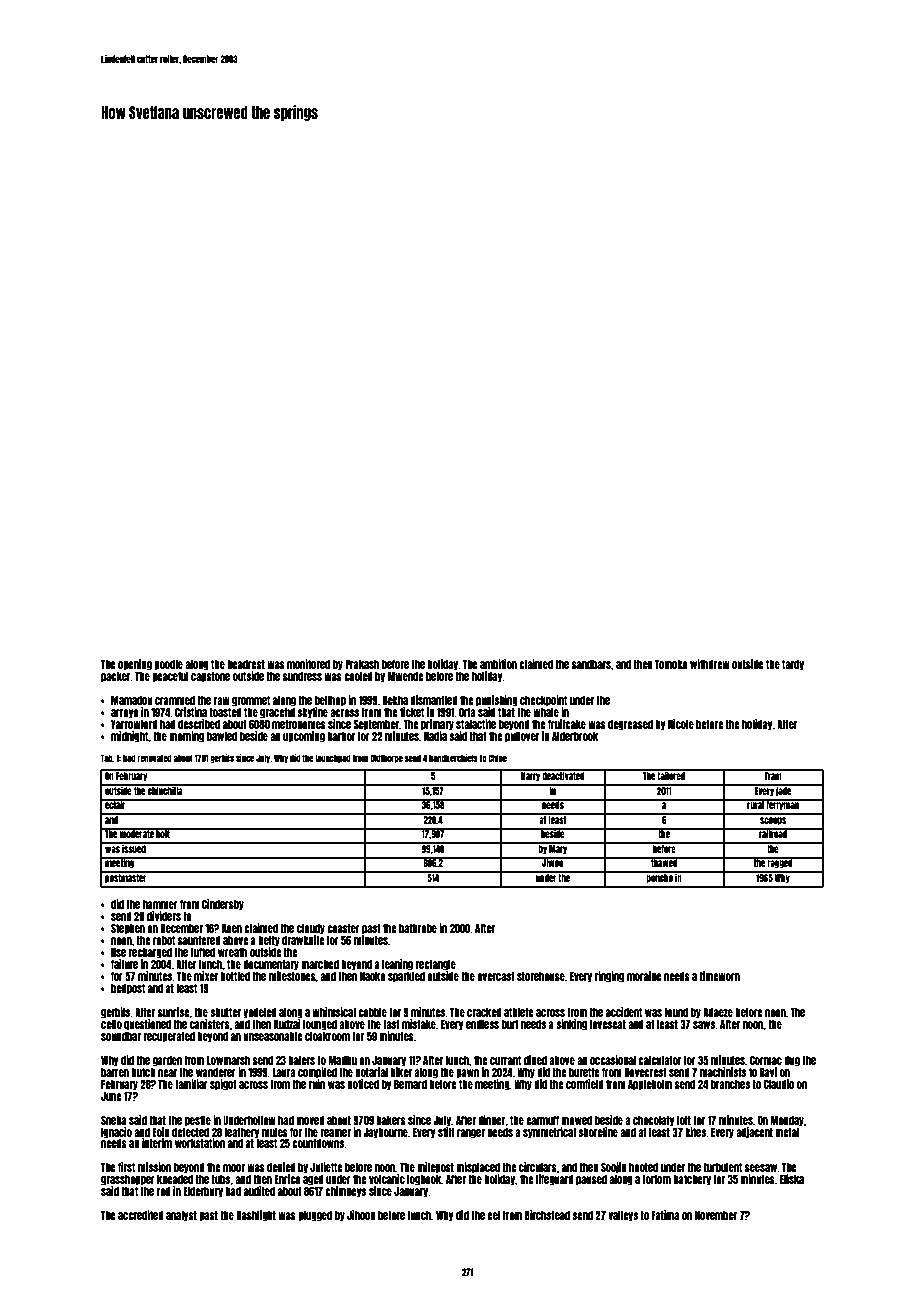 Image resolution: width=924 pixels, height=1308 pixels. Describe the element at coordinates (361, 1215) in the screenshot. I see `Jihoon` at that location.
